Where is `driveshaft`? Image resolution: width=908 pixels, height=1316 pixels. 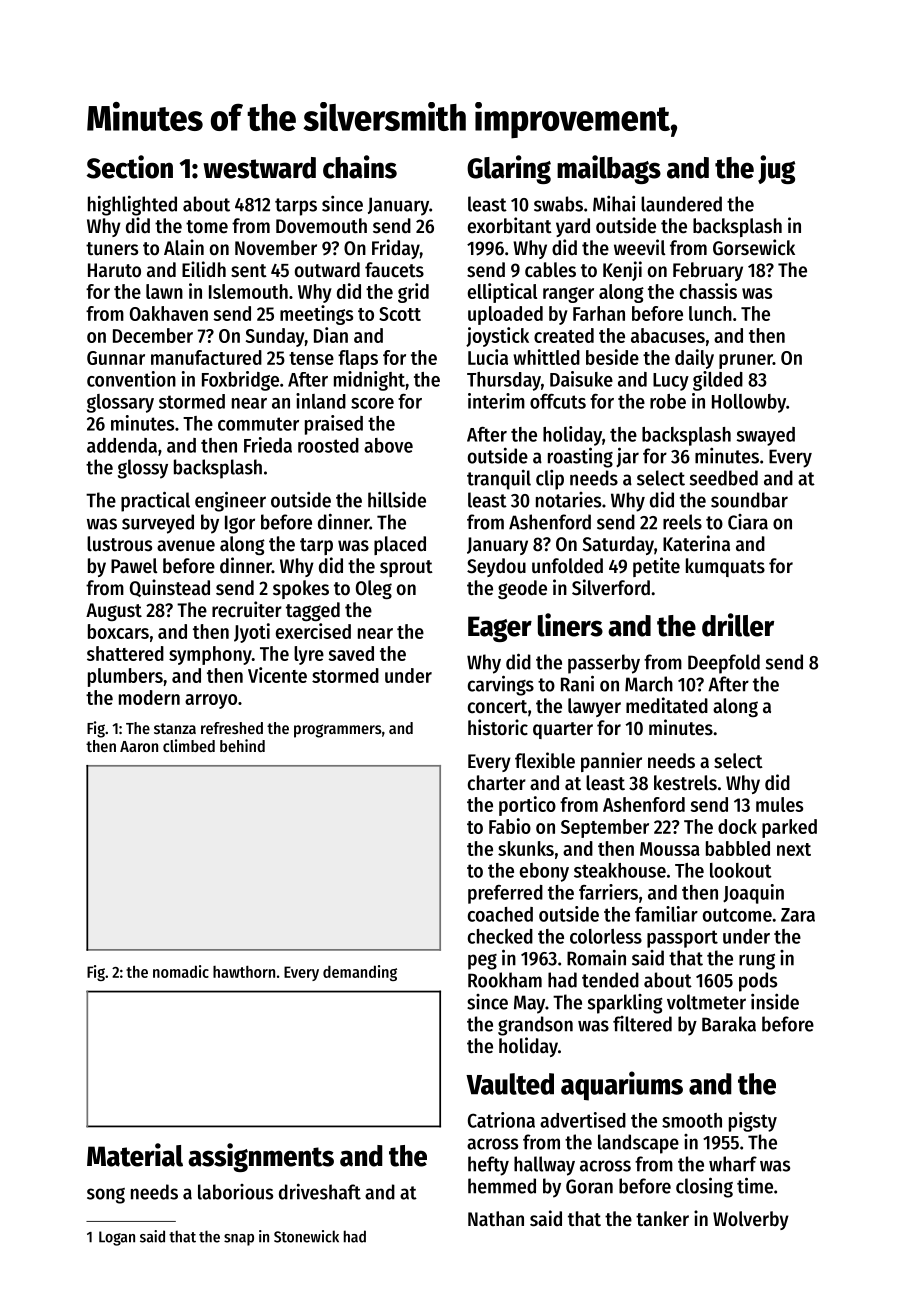 driveshaft is located at coordinates (320, 1191).
